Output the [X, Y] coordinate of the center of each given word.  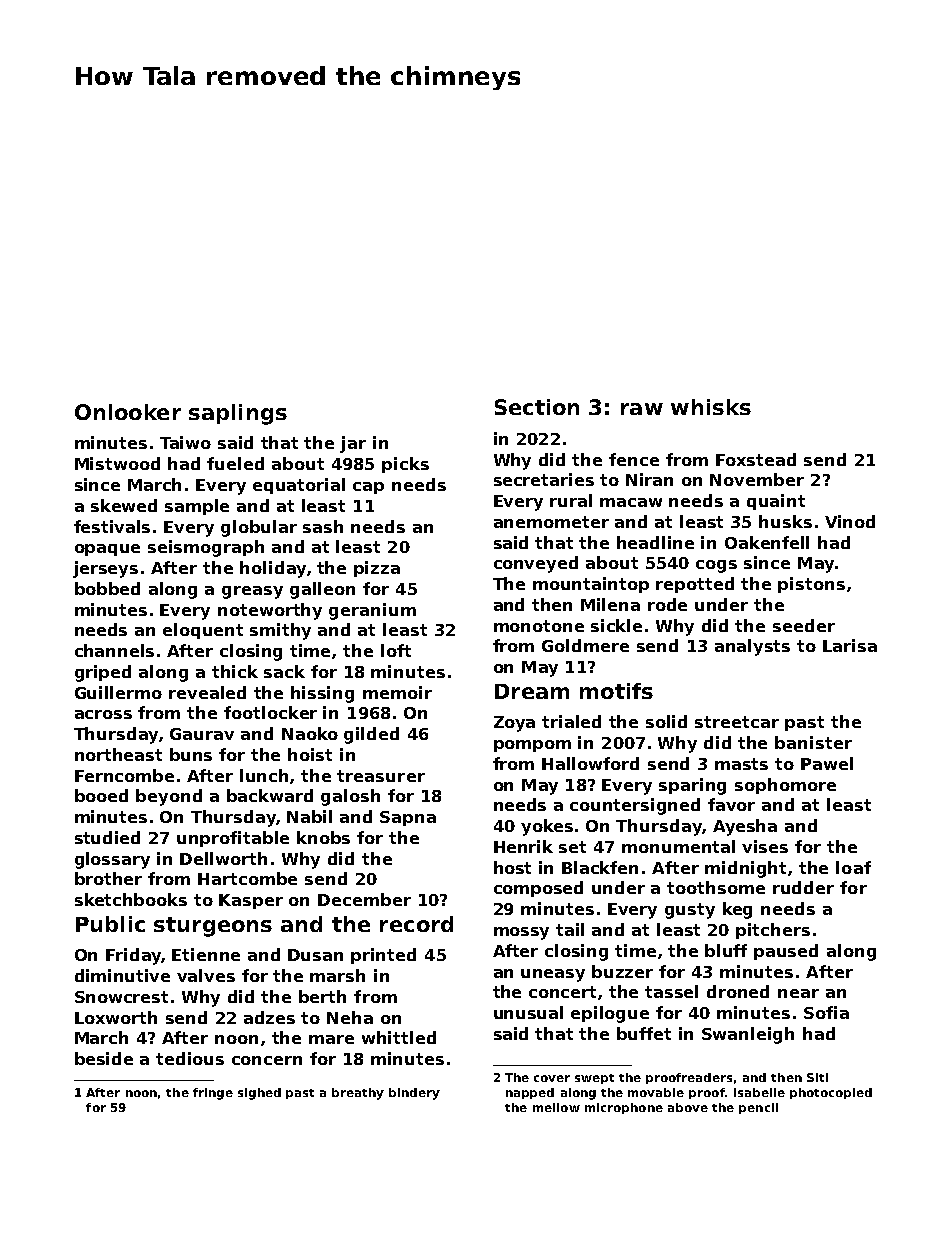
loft [396, 650]
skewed [124, 505]
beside [104, 1058]
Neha [350, 1017]
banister [813, 742]
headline [655, 542]
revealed [207, 692]
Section [537, 407]
